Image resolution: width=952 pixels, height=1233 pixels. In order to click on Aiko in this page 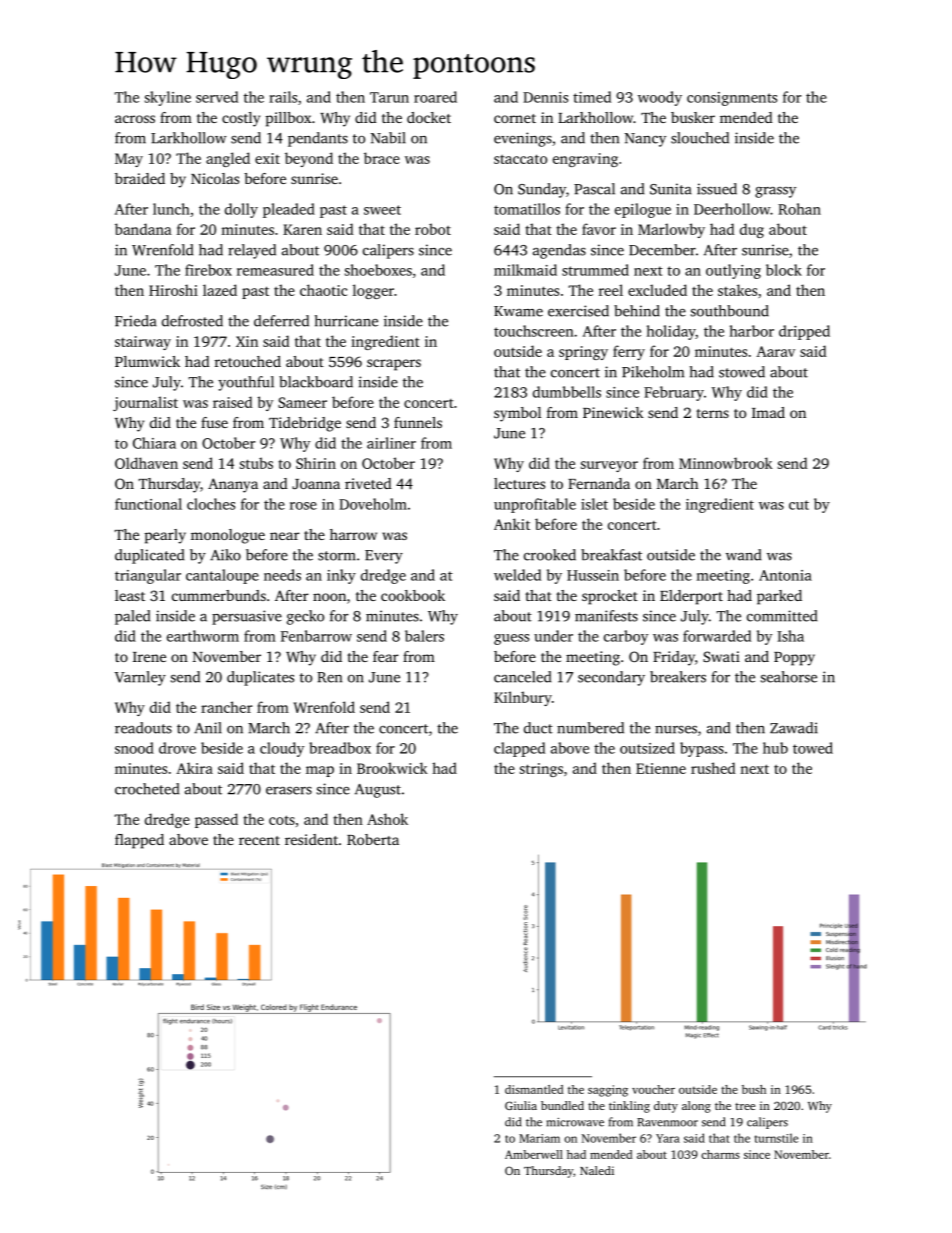, I will do `click(225, 555)`.
